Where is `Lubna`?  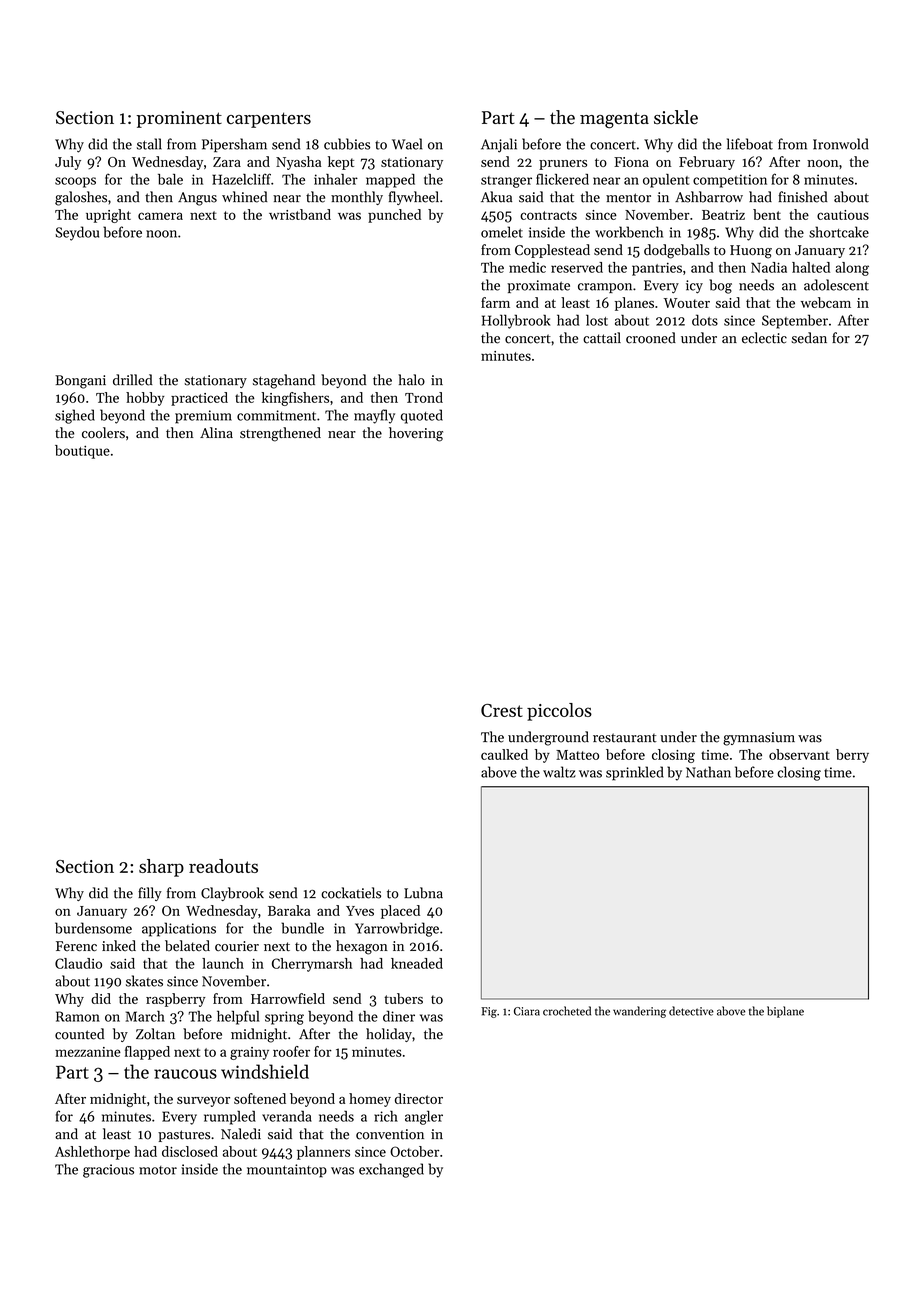 Lubna is located at coordinates (423, 893).
